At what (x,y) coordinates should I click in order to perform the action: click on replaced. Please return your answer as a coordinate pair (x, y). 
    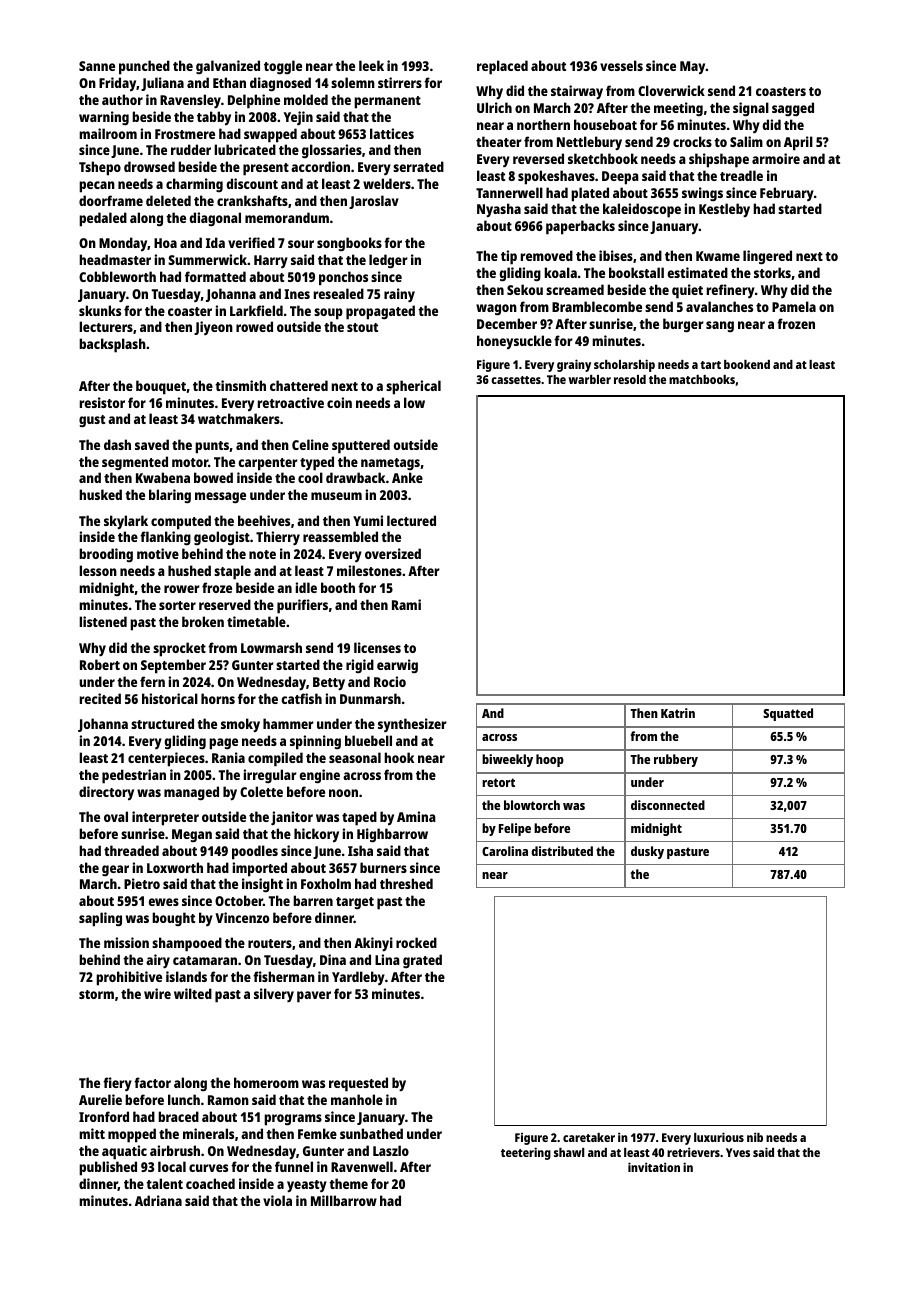
    Looking at the image, I should click on (502, 67).
